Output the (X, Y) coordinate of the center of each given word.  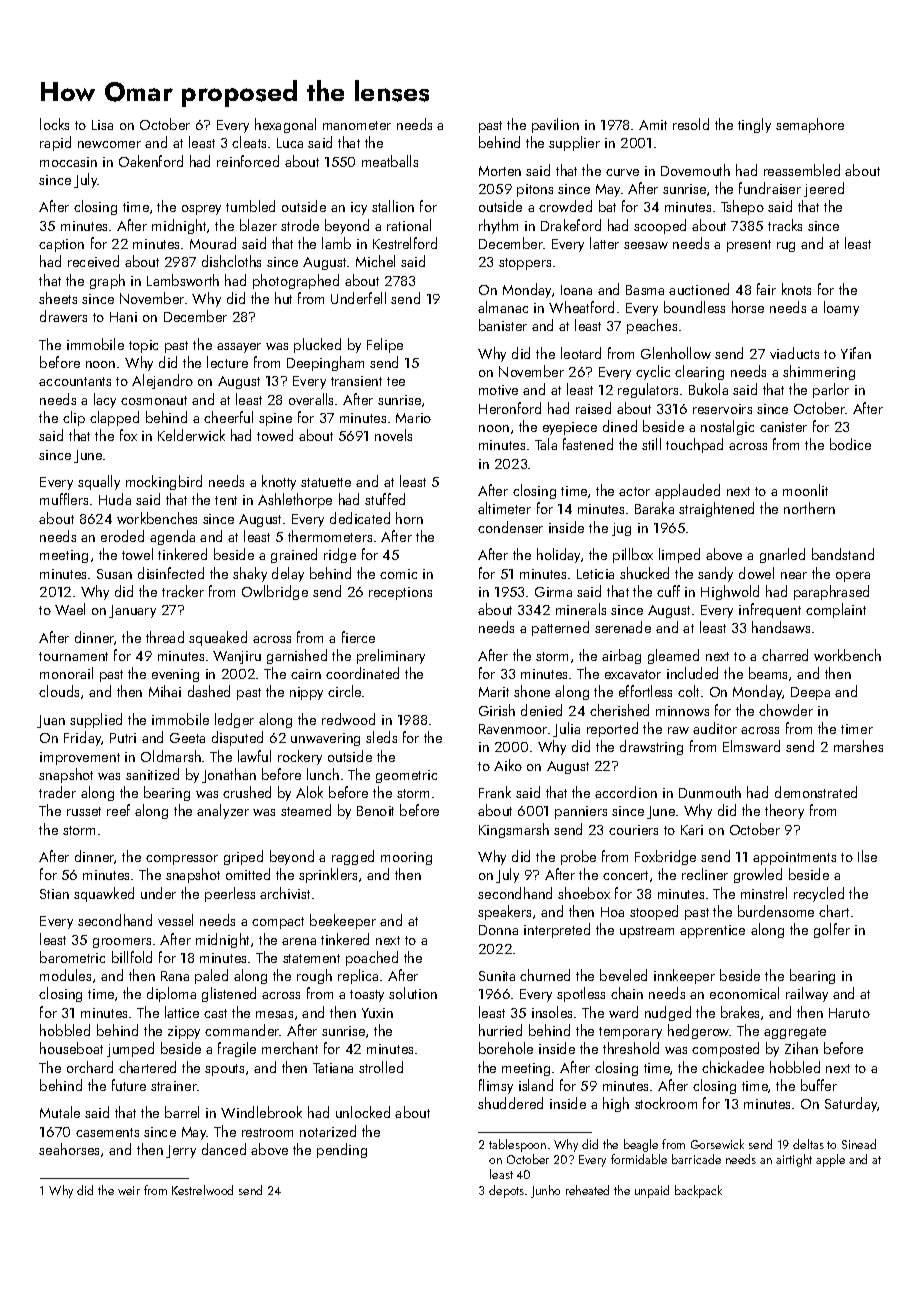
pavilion (555, 125)
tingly (754, 125)
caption (61, 245)
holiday (558, 555)
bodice (850, 444)
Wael (70, 609)
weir (129, 1190)
